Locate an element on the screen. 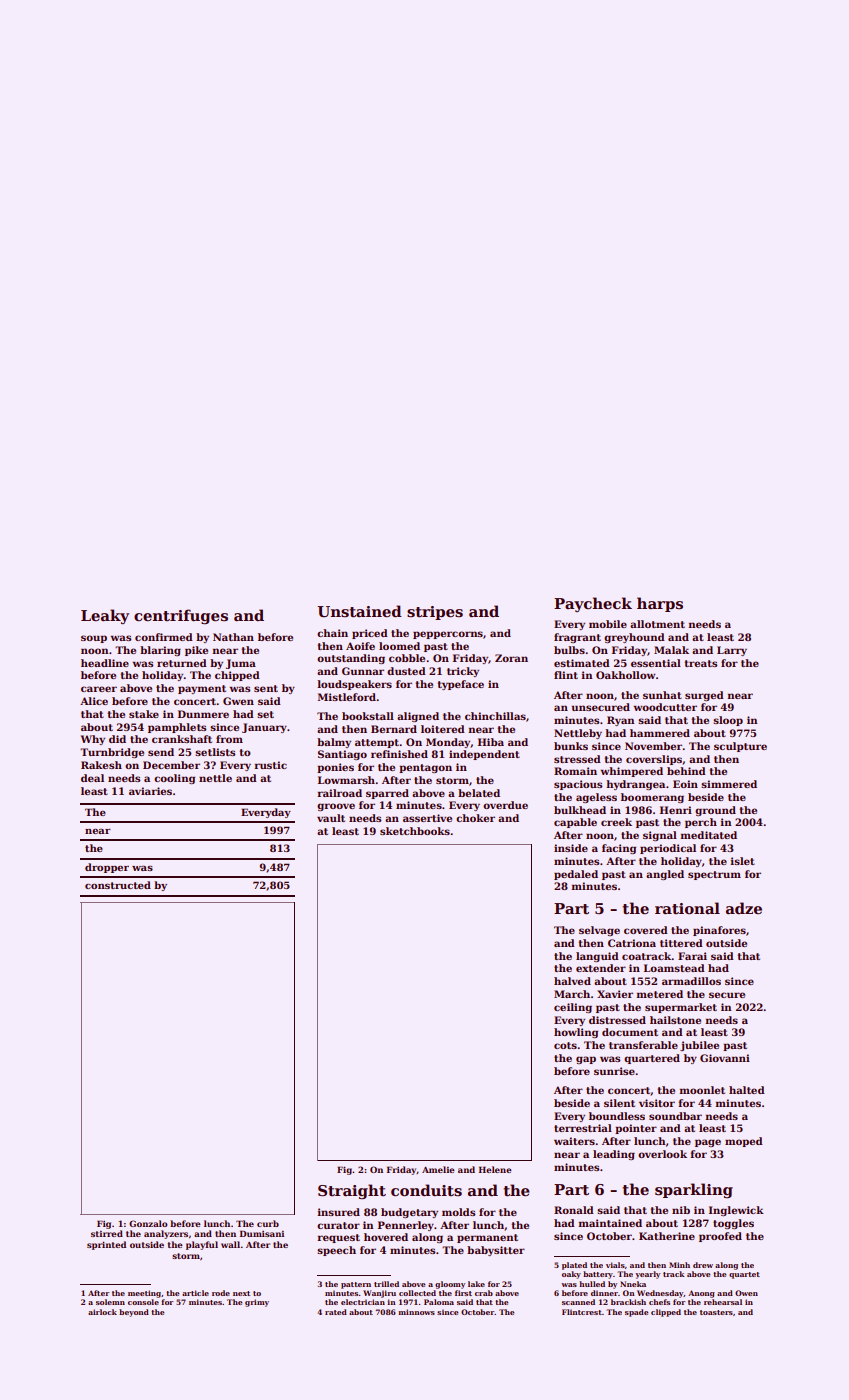 The image size is (849, 1400). dropper is located at coordinates (107, 868).
